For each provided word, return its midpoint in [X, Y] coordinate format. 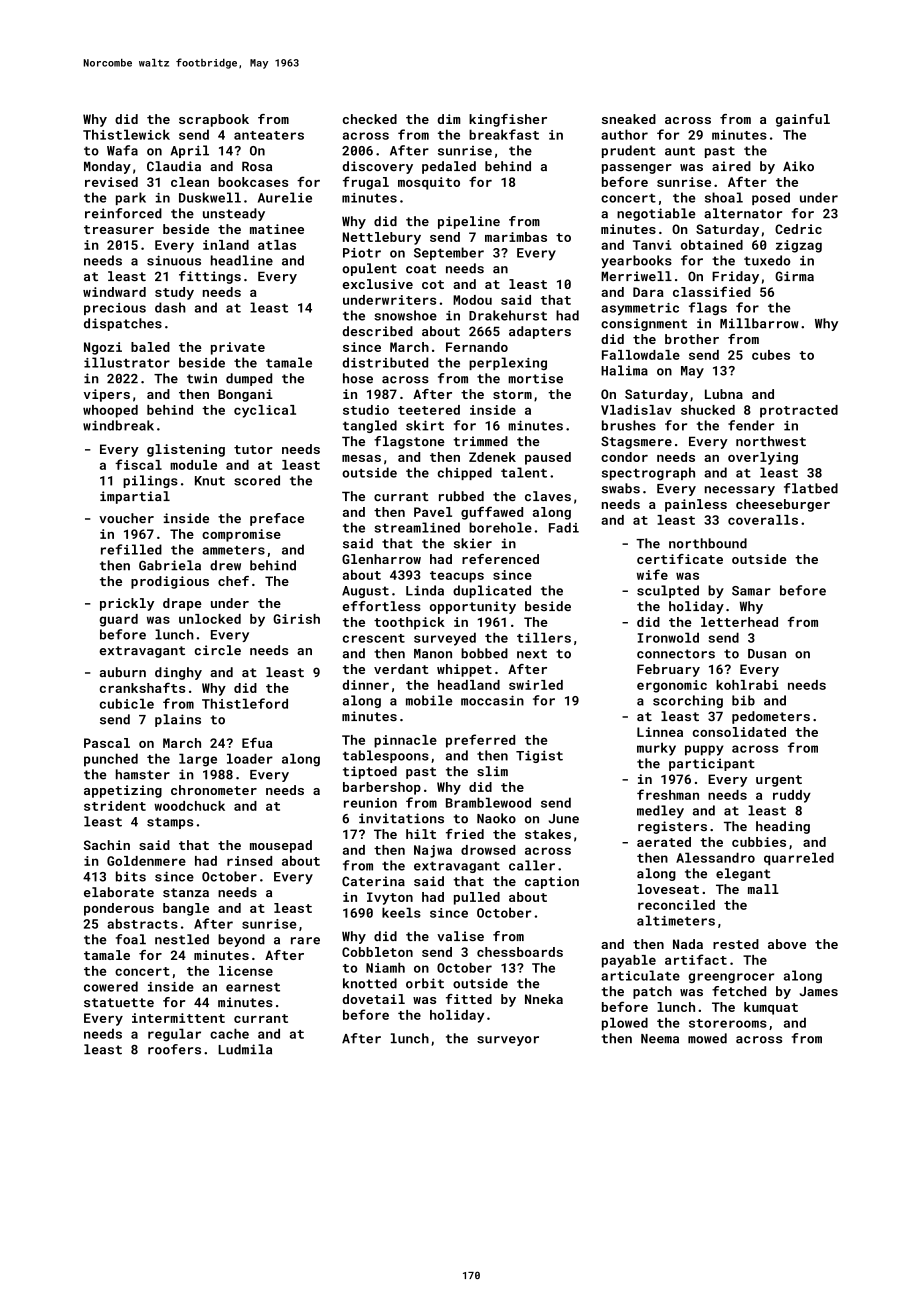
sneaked [629, 119]
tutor [253, 449]
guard [118, 620]
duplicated [492, 591]
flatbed [811, 488]
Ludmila [245, 1049]
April [189, 151]
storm [512, 394]
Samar [751, 591]
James [819, 991]
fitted [469, 999]
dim [448, 119]
